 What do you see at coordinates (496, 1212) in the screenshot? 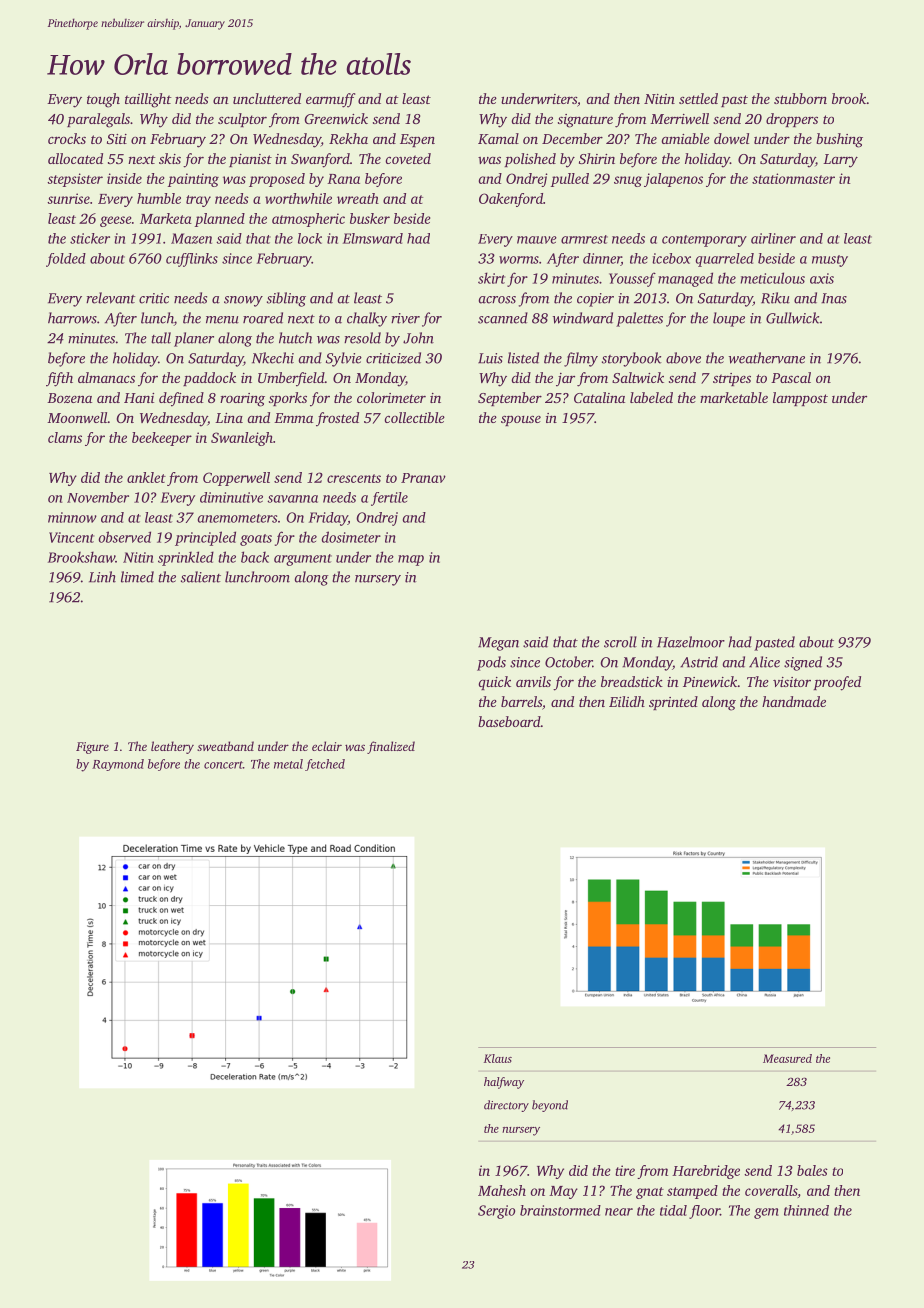
I see `Sergio` at bounding box center [496, 1212].
